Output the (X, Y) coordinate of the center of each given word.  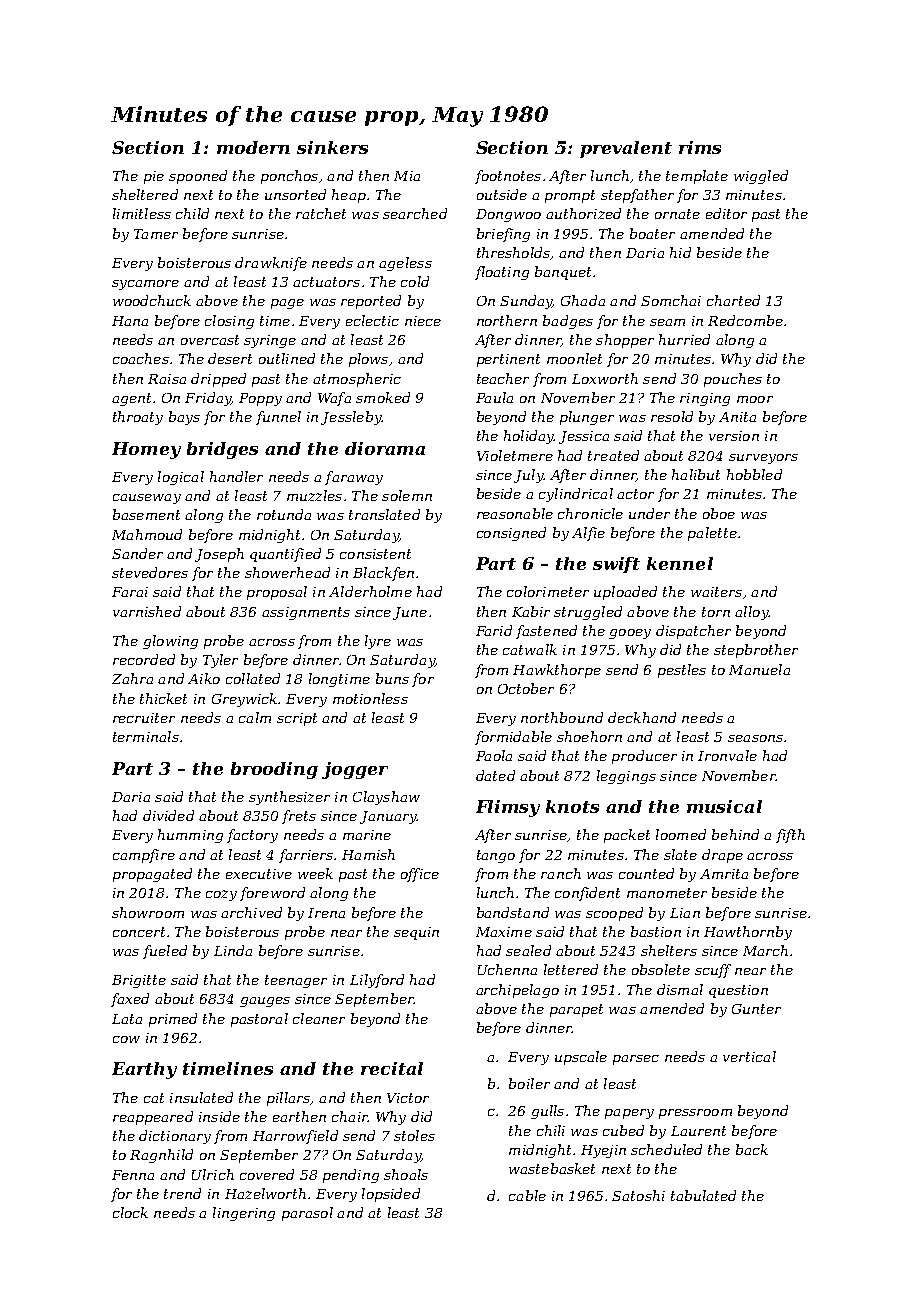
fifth (790, 836)
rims (700, 147)
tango (496, 856)
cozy (221, 895)
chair (350, 1116)
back (752, 1149)
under (649, 513)
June (410, 613)
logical (181, 478)
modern (253, 147)
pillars (288, 1099)
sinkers (332, 147)
